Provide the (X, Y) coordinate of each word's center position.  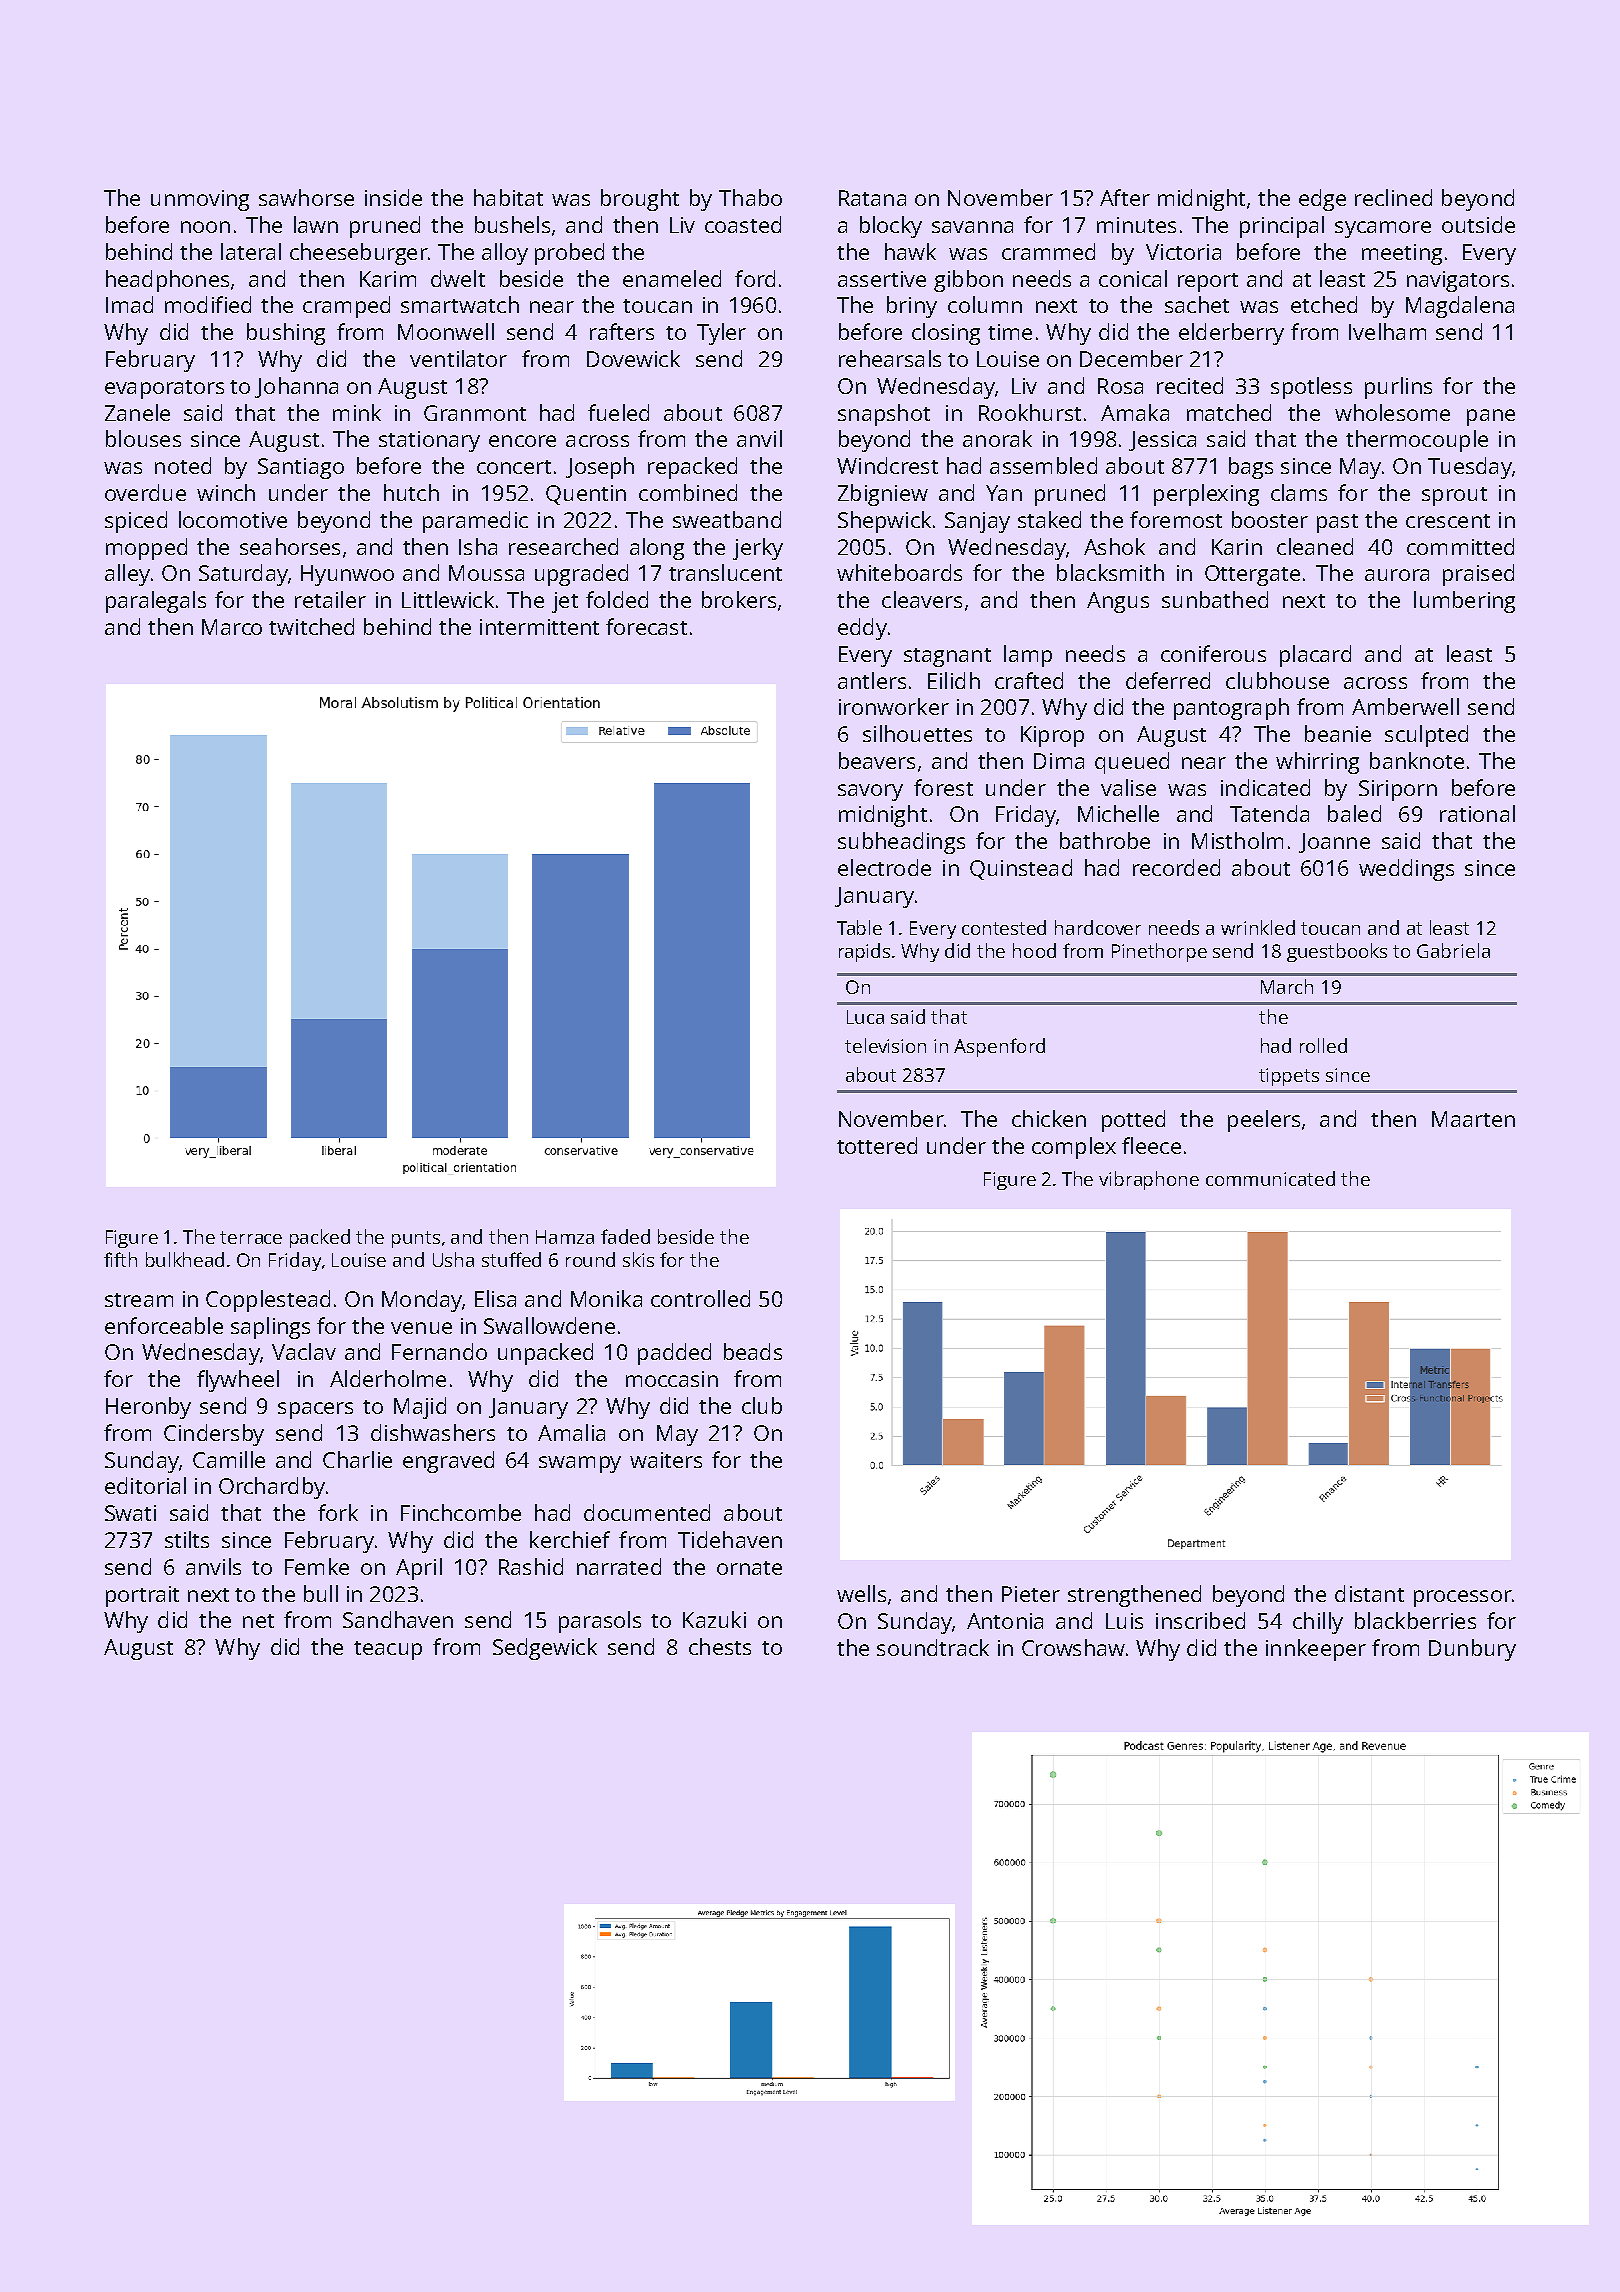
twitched (311, 626)
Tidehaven (730, 1539)
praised (1478, 575)
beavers (877, 760)
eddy (862, 629)
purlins (1398, 388)
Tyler (721, 334)
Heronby (148, 1408)
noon (205, 227)
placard (1315, 656)
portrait (142, 1596)
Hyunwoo (347, 575)
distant (1369, 1593)
